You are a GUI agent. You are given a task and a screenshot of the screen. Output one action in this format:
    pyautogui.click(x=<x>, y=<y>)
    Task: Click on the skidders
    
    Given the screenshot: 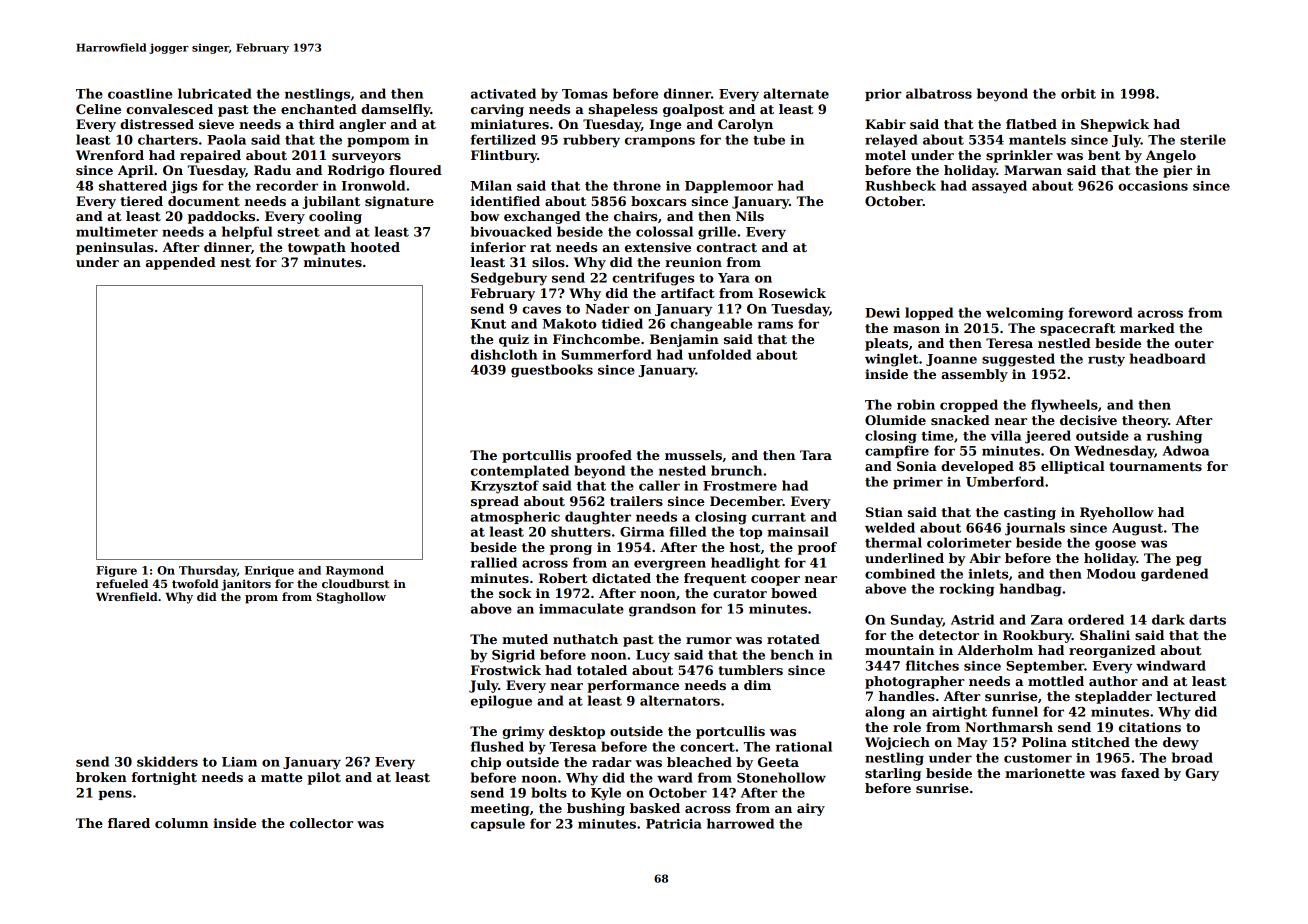 What is the action you would take?
    pyautogui.click(x=167, y=761)
